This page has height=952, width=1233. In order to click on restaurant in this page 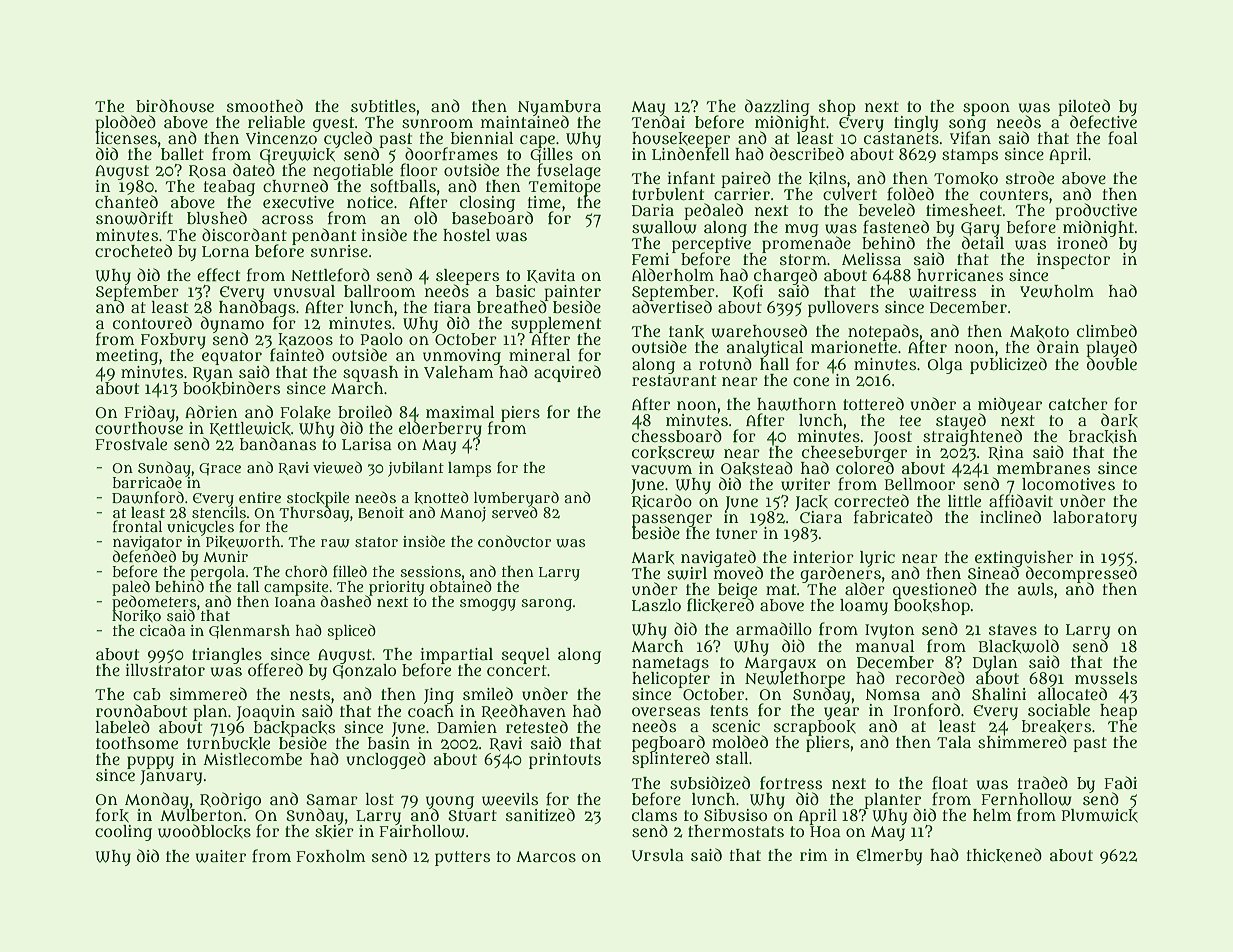, I will do `click(674, 381)`.
